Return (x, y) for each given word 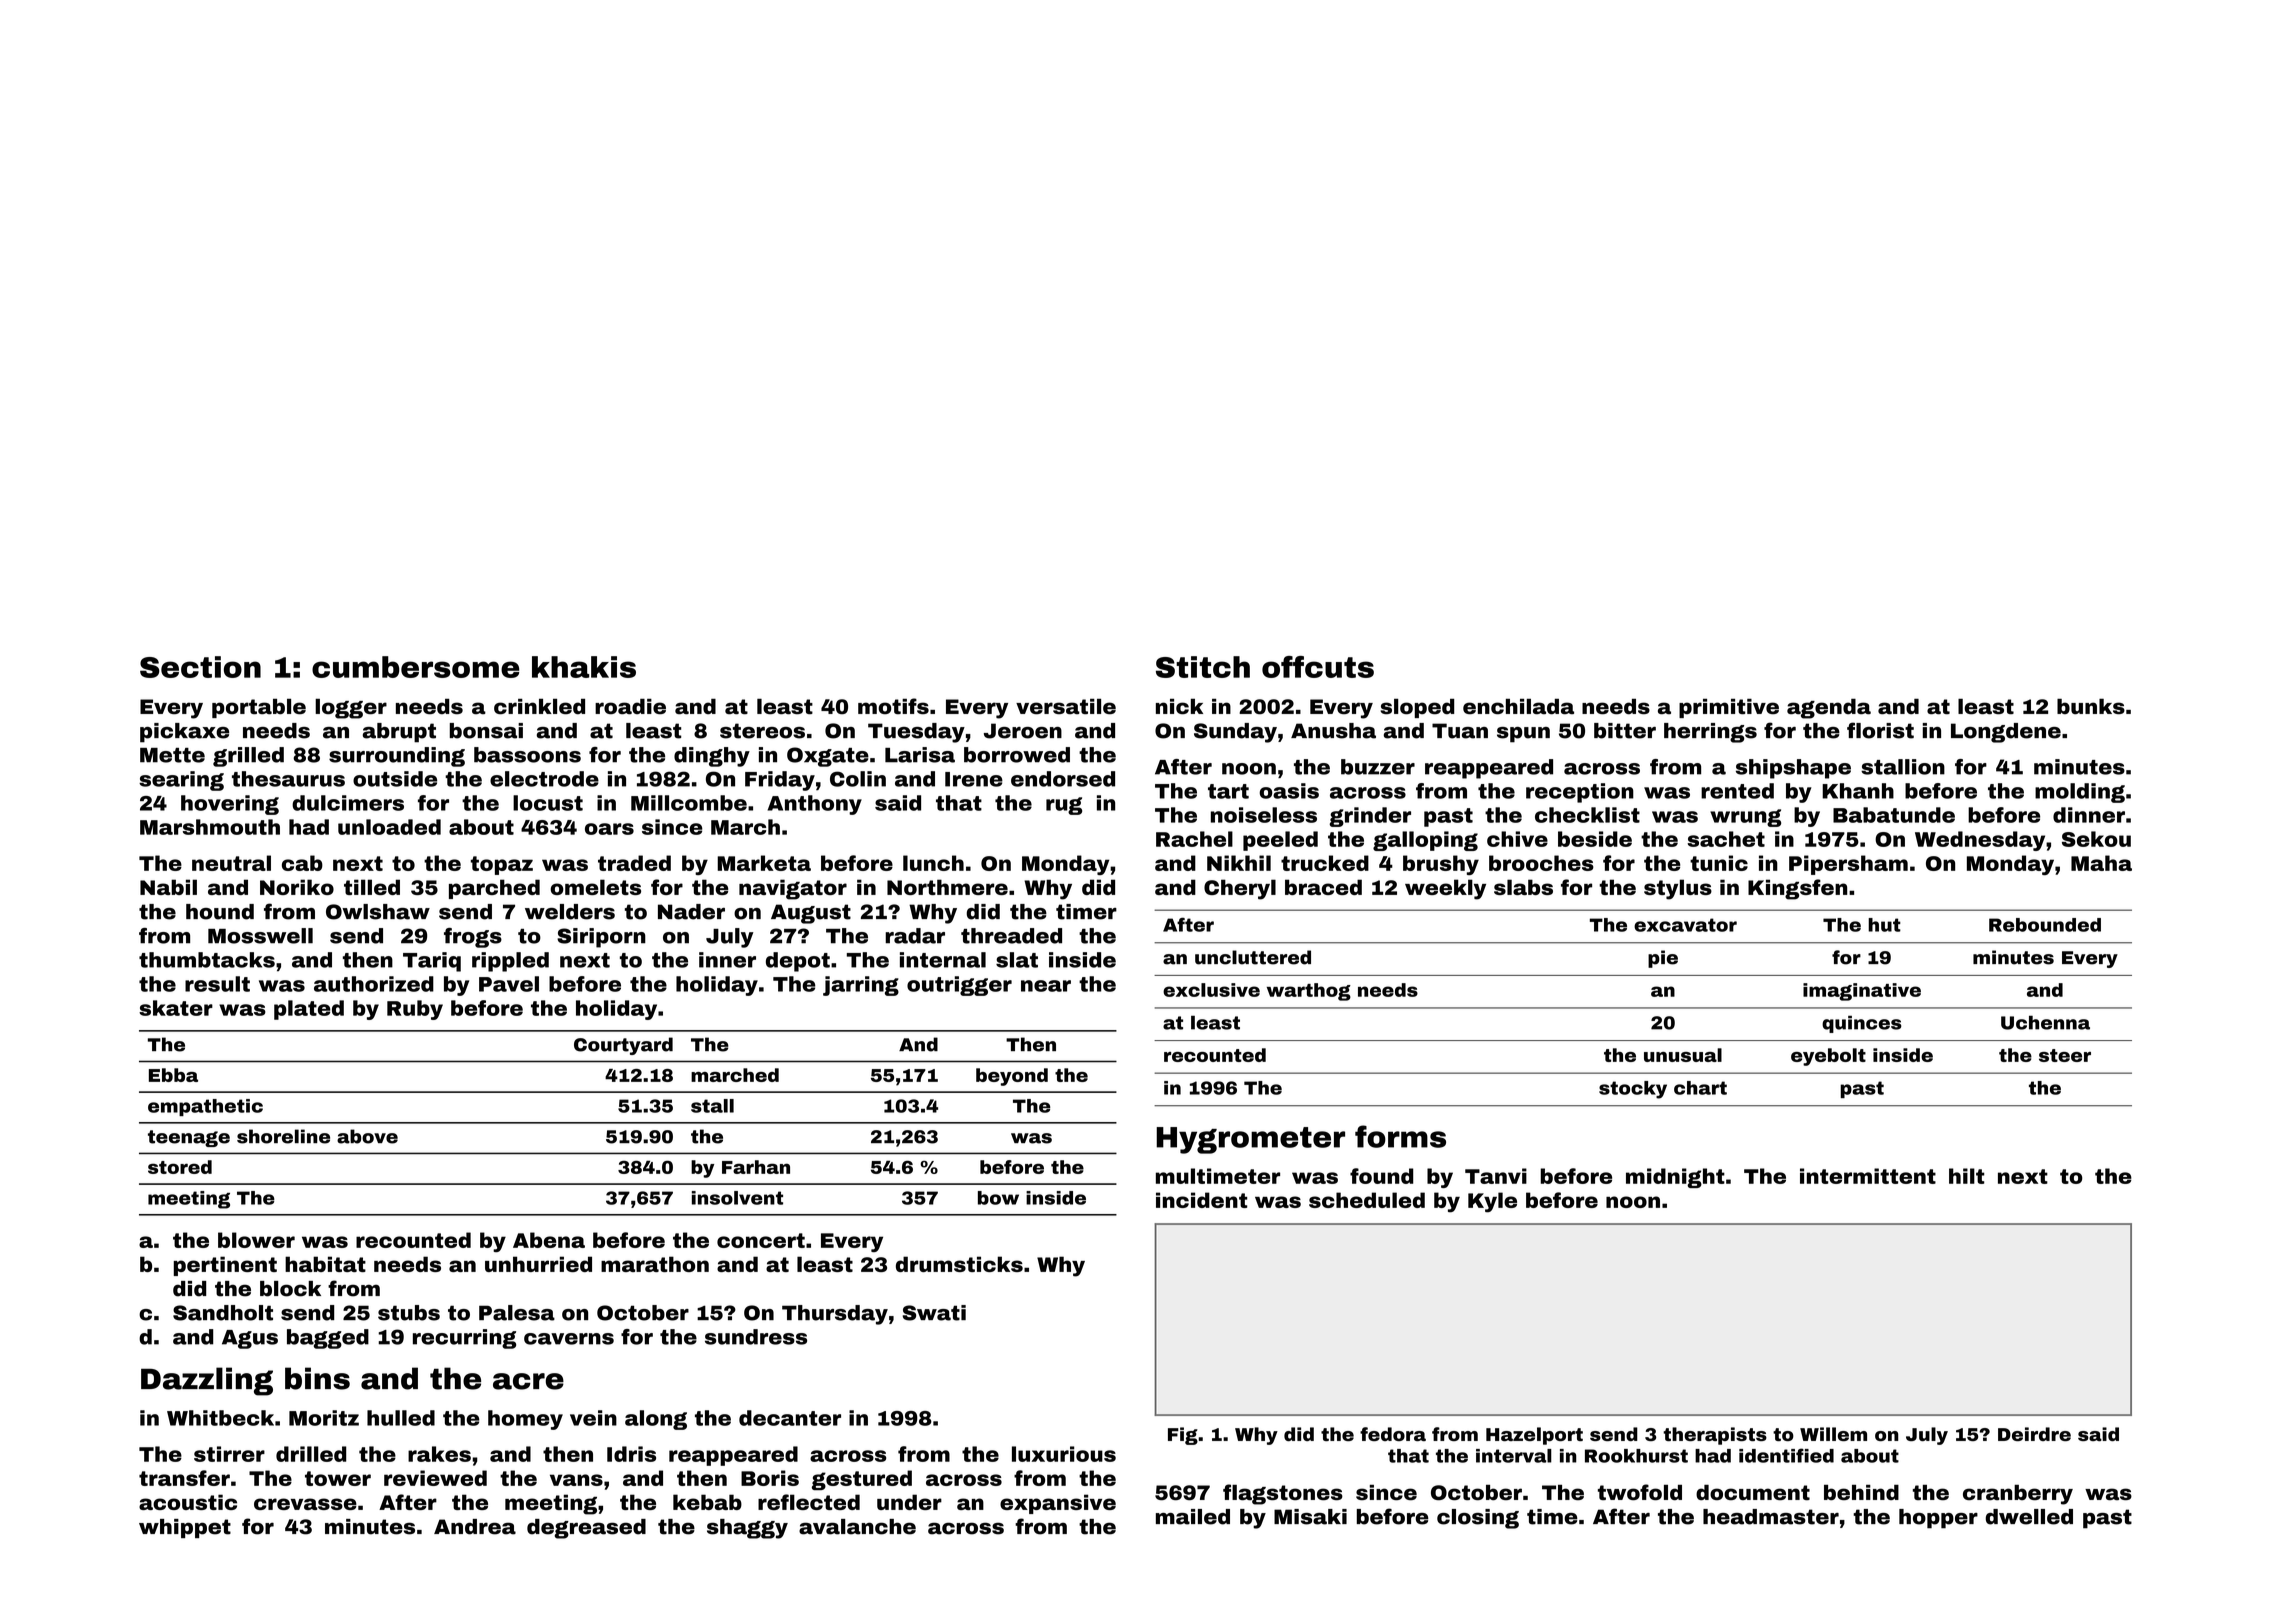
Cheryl (1240, 889)
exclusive (1211, 990)
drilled (311, 1454)
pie (1663, 959)
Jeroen (1023, 731)
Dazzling (207, 1381)
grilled (248, 757)
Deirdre (2034, 1434)
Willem (1833, 1434)
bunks (2091, 706)
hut (1884, 925)
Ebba (173, 1075)
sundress (756, 1337)
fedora (1393, 1434)
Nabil (168, 887)
